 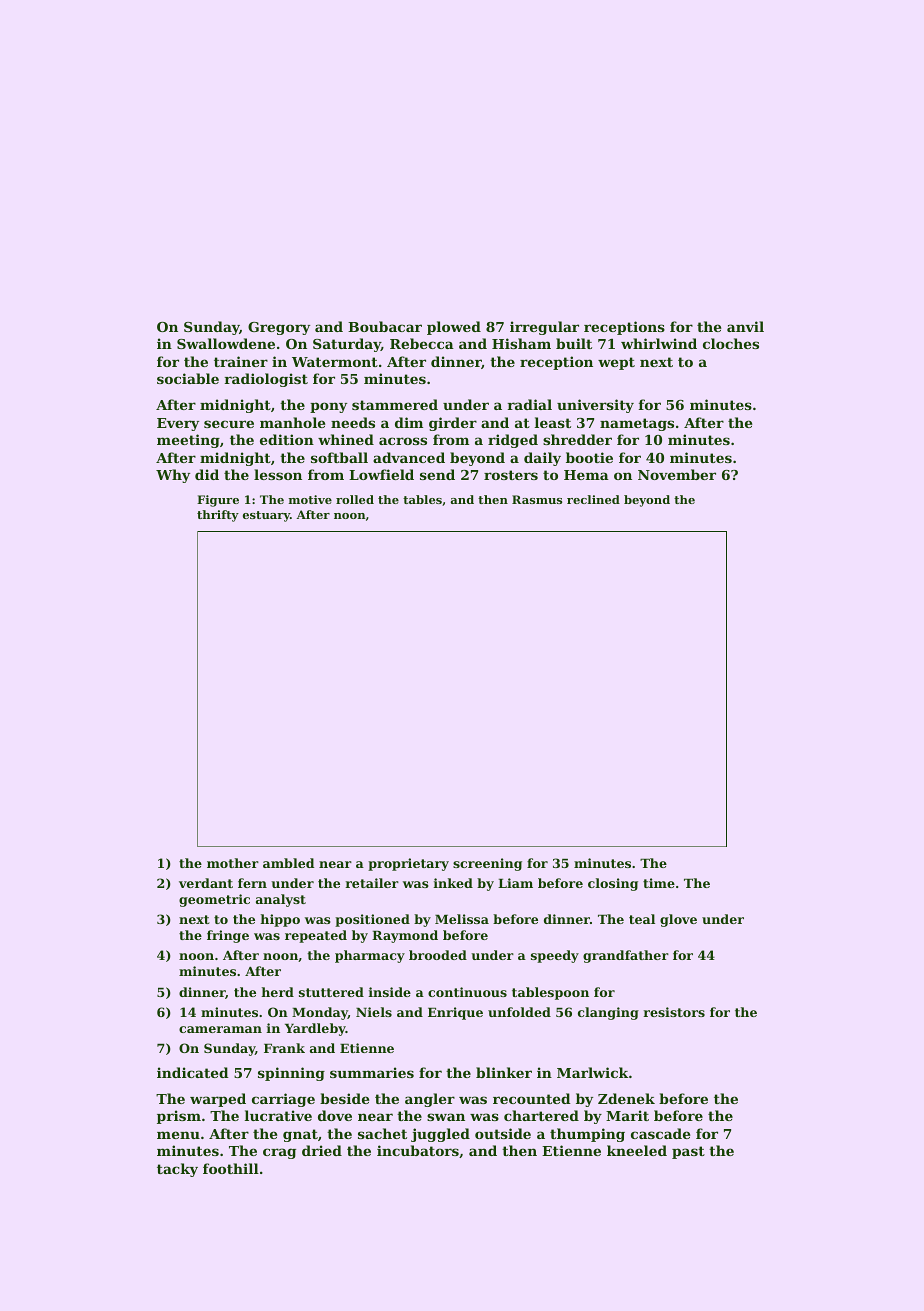 I want to click on Swallowdene, so click(x=226, y=343).
